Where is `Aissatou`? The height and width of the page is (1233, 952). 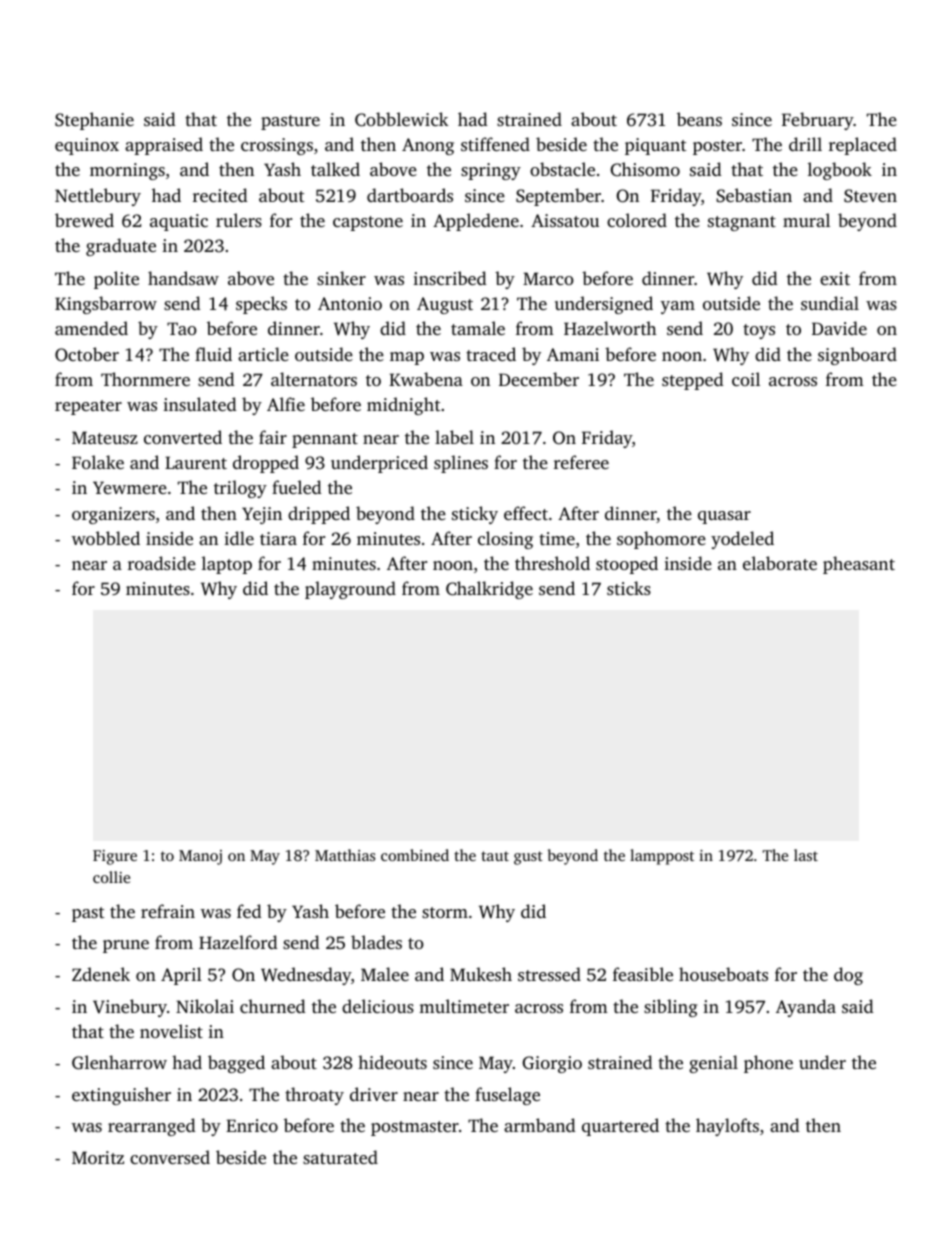
Aissatou is located at coordinates (565, 220).
